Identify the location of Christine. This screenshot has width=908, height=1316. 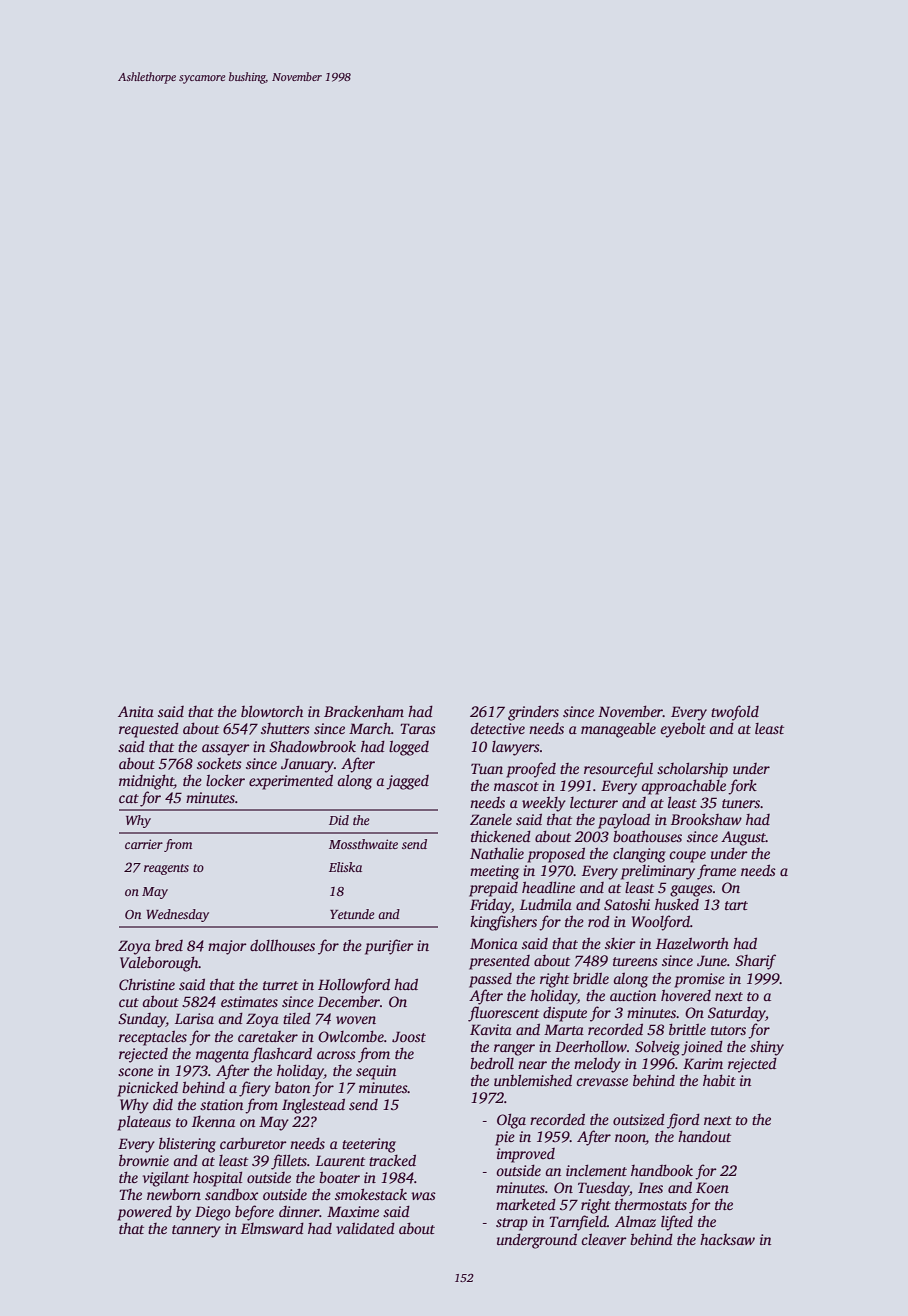
(147, 984).
